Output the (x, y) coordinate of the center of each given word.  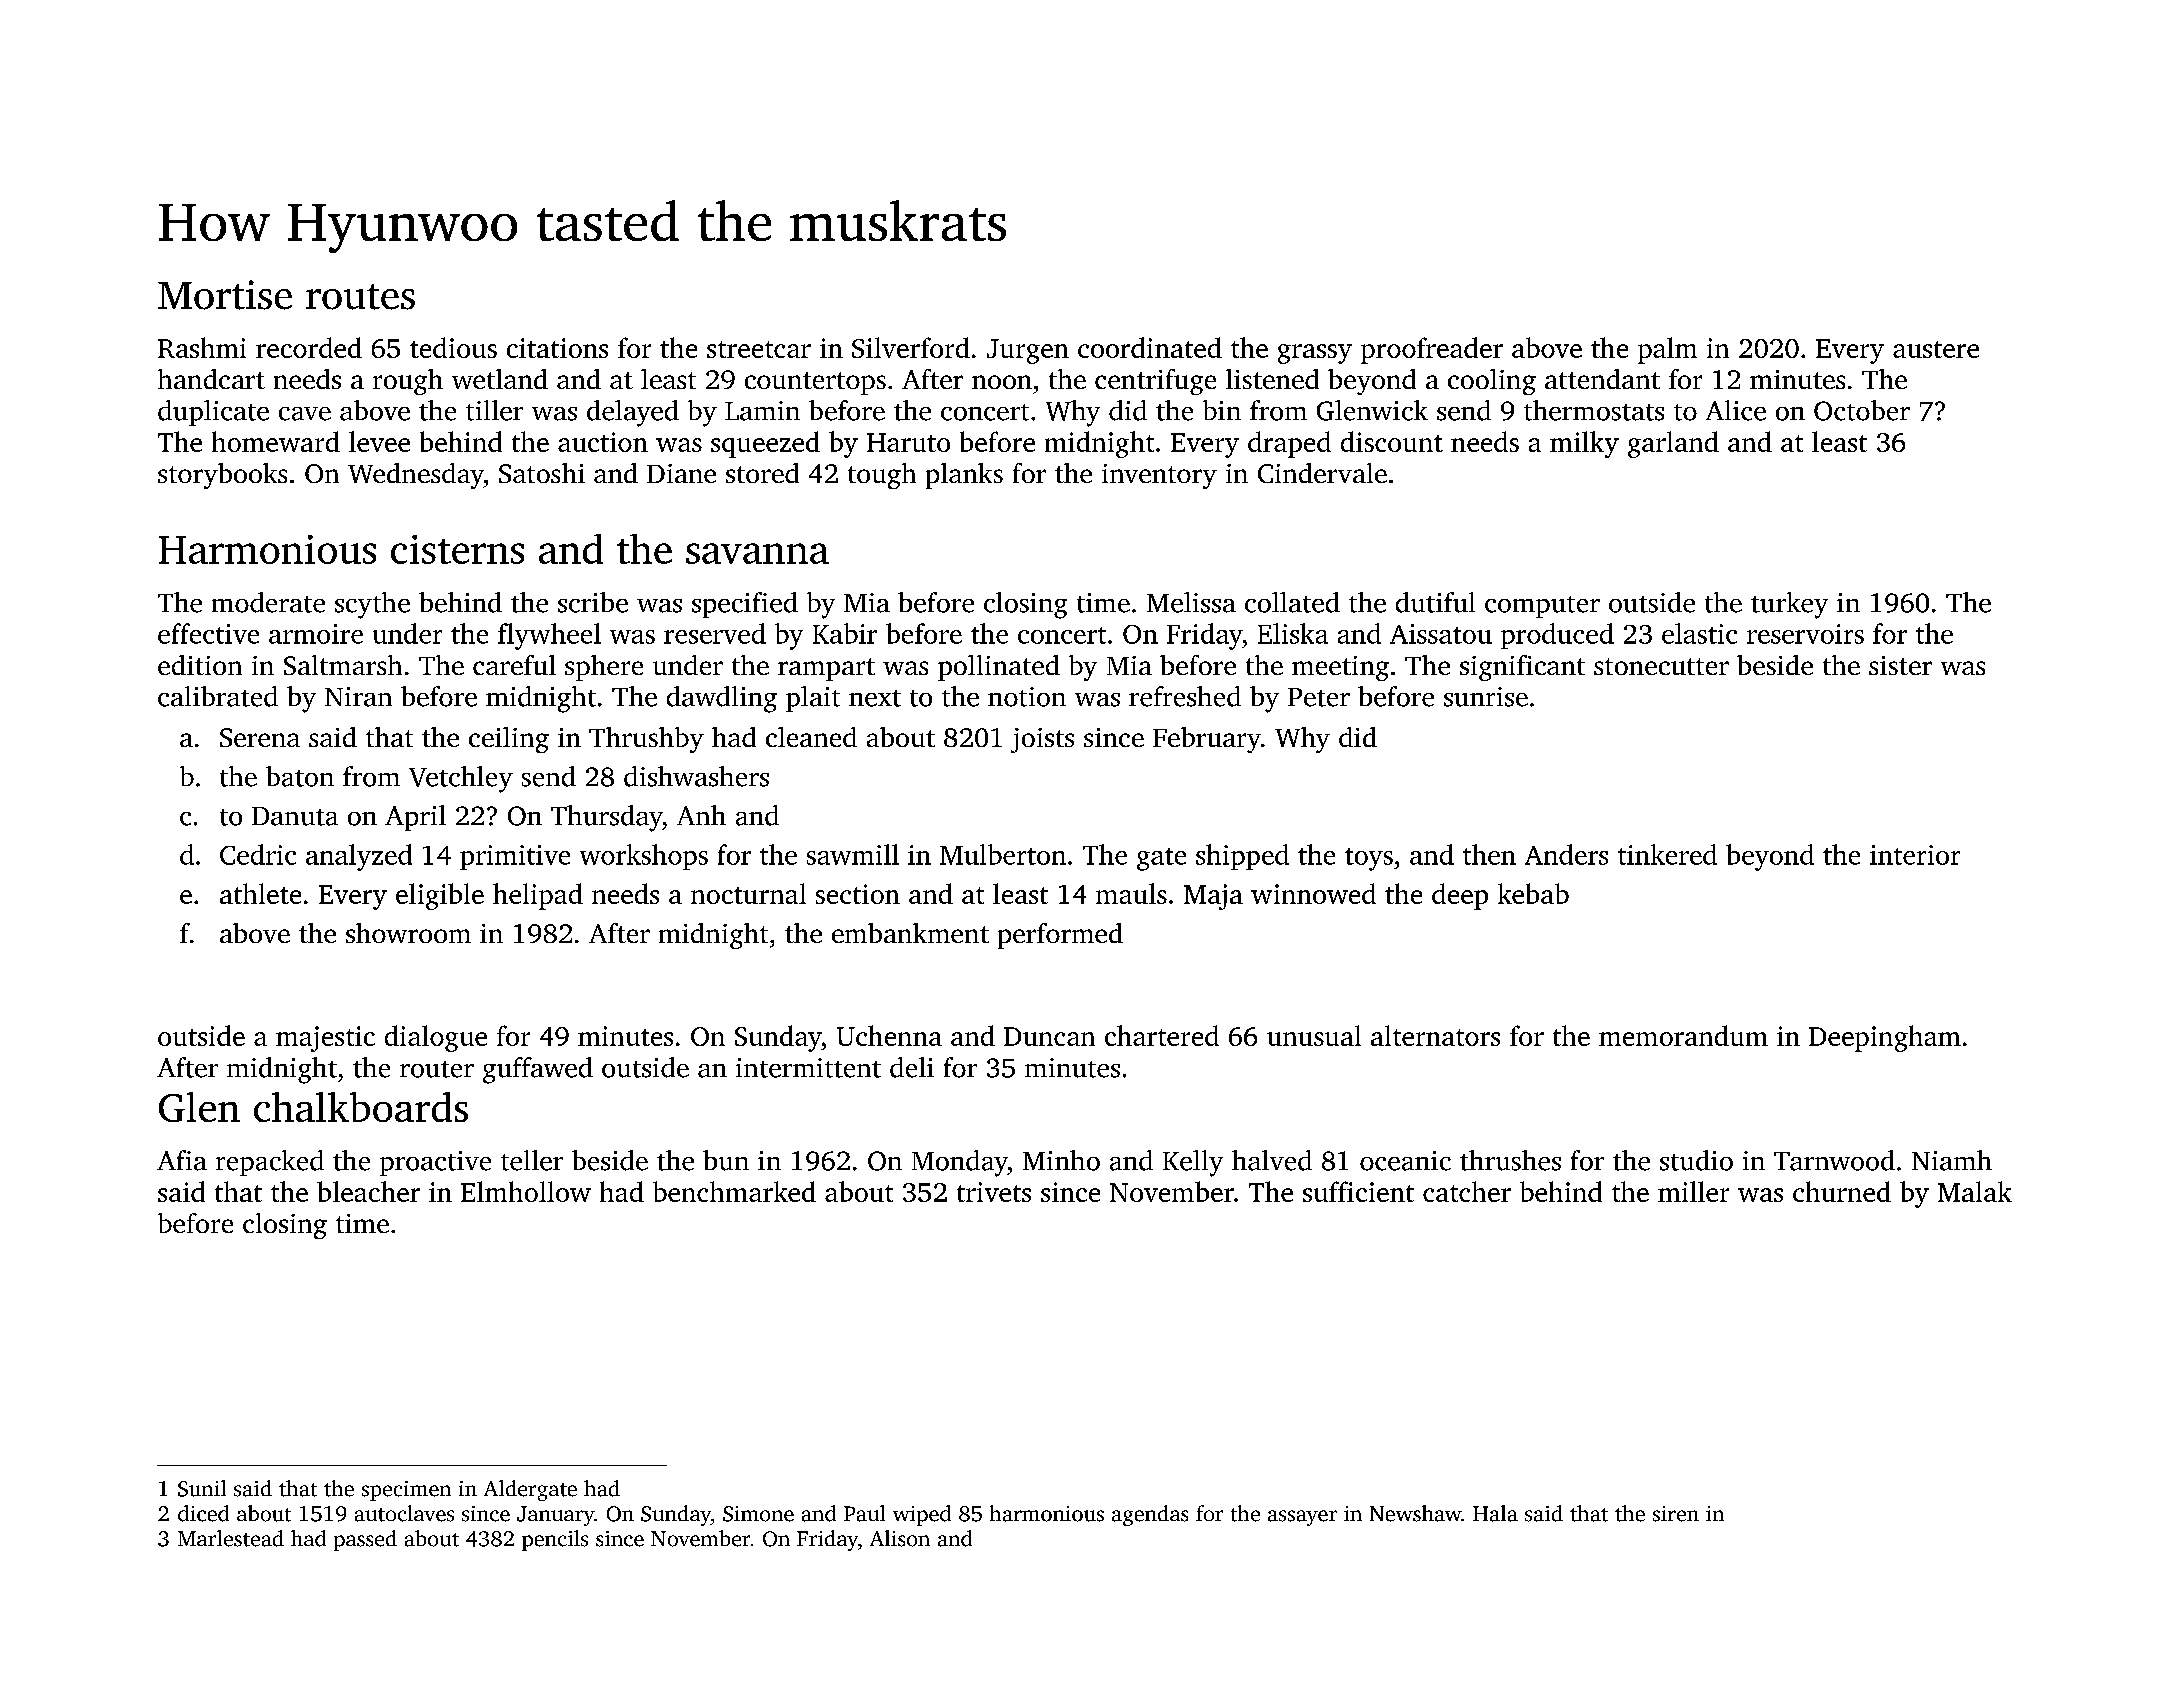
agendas (1150, 1515)
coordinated (1150, 347)
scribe (593, 602)
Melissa (1191, 602)
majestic (325, 1039)
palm (1667, 350)
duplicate (213, 413)
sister (1900, 665)
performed (1060, 936)
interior (1915, 855)
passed (365, 1540)
